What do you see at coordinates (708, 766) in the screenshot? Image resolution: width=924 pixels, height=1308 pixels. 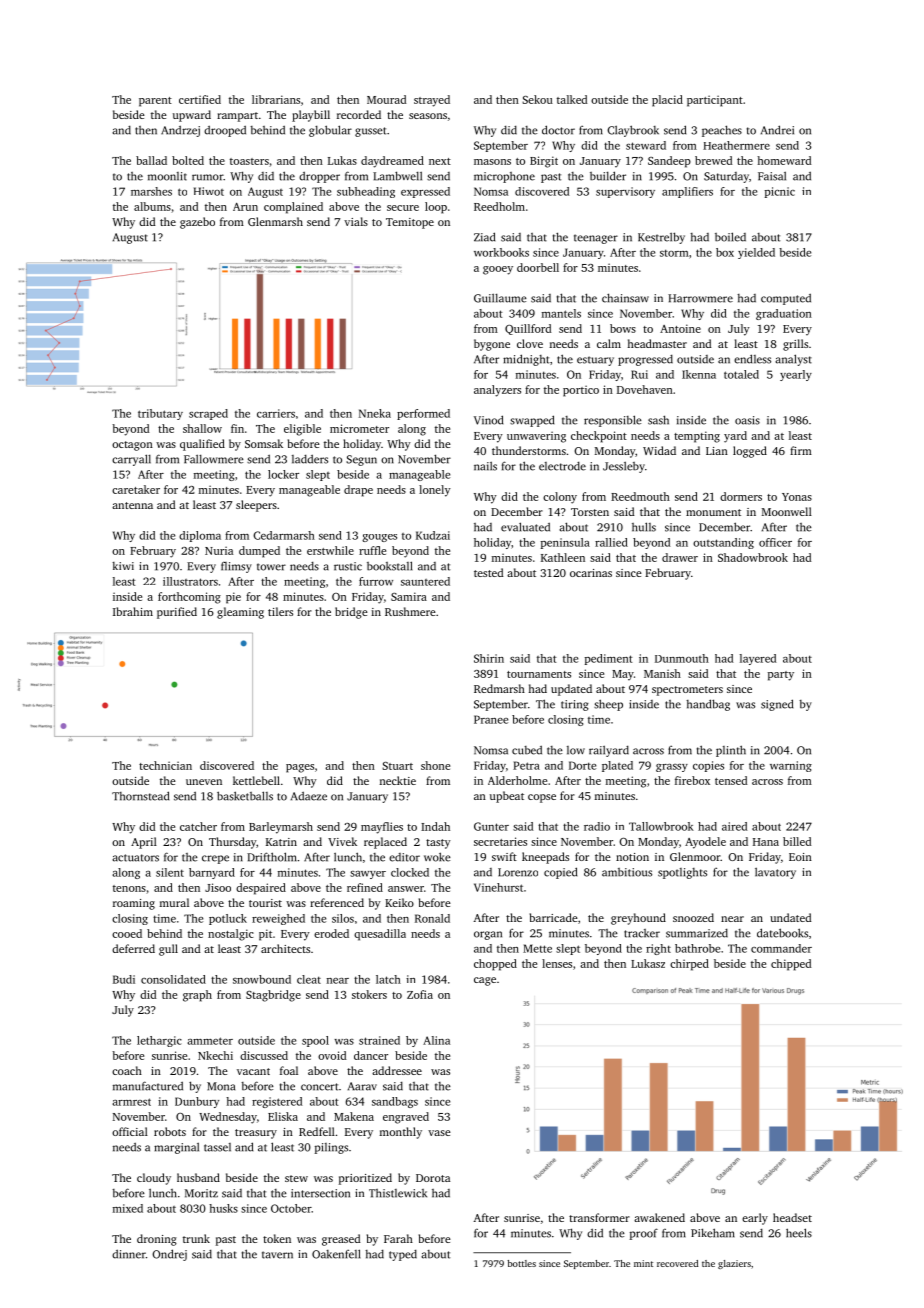 I see `copies` at bounding box center [708, 766].
